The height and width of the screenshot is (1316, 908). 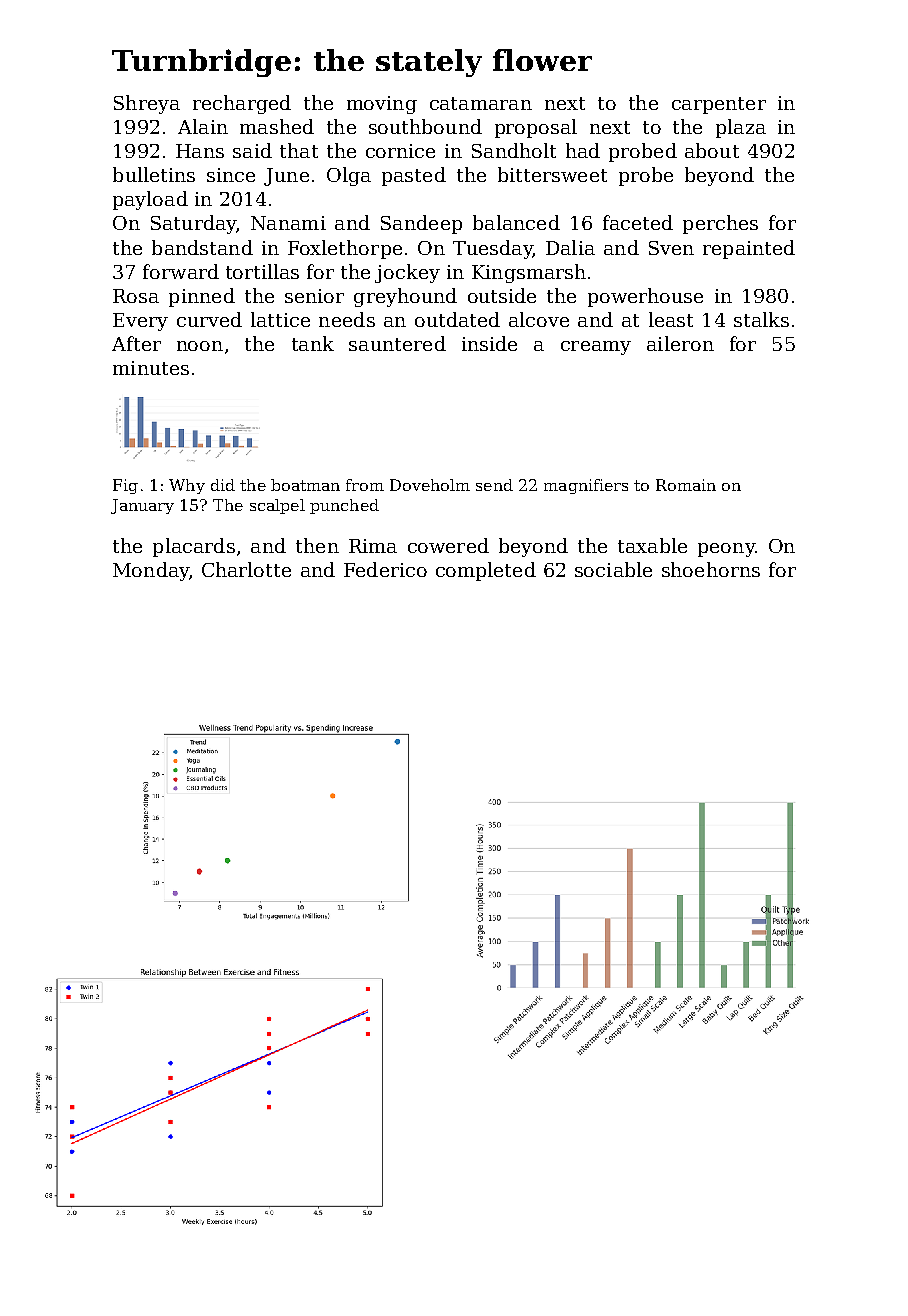 I want to click on Dalia, so click(x=570, y=247).
